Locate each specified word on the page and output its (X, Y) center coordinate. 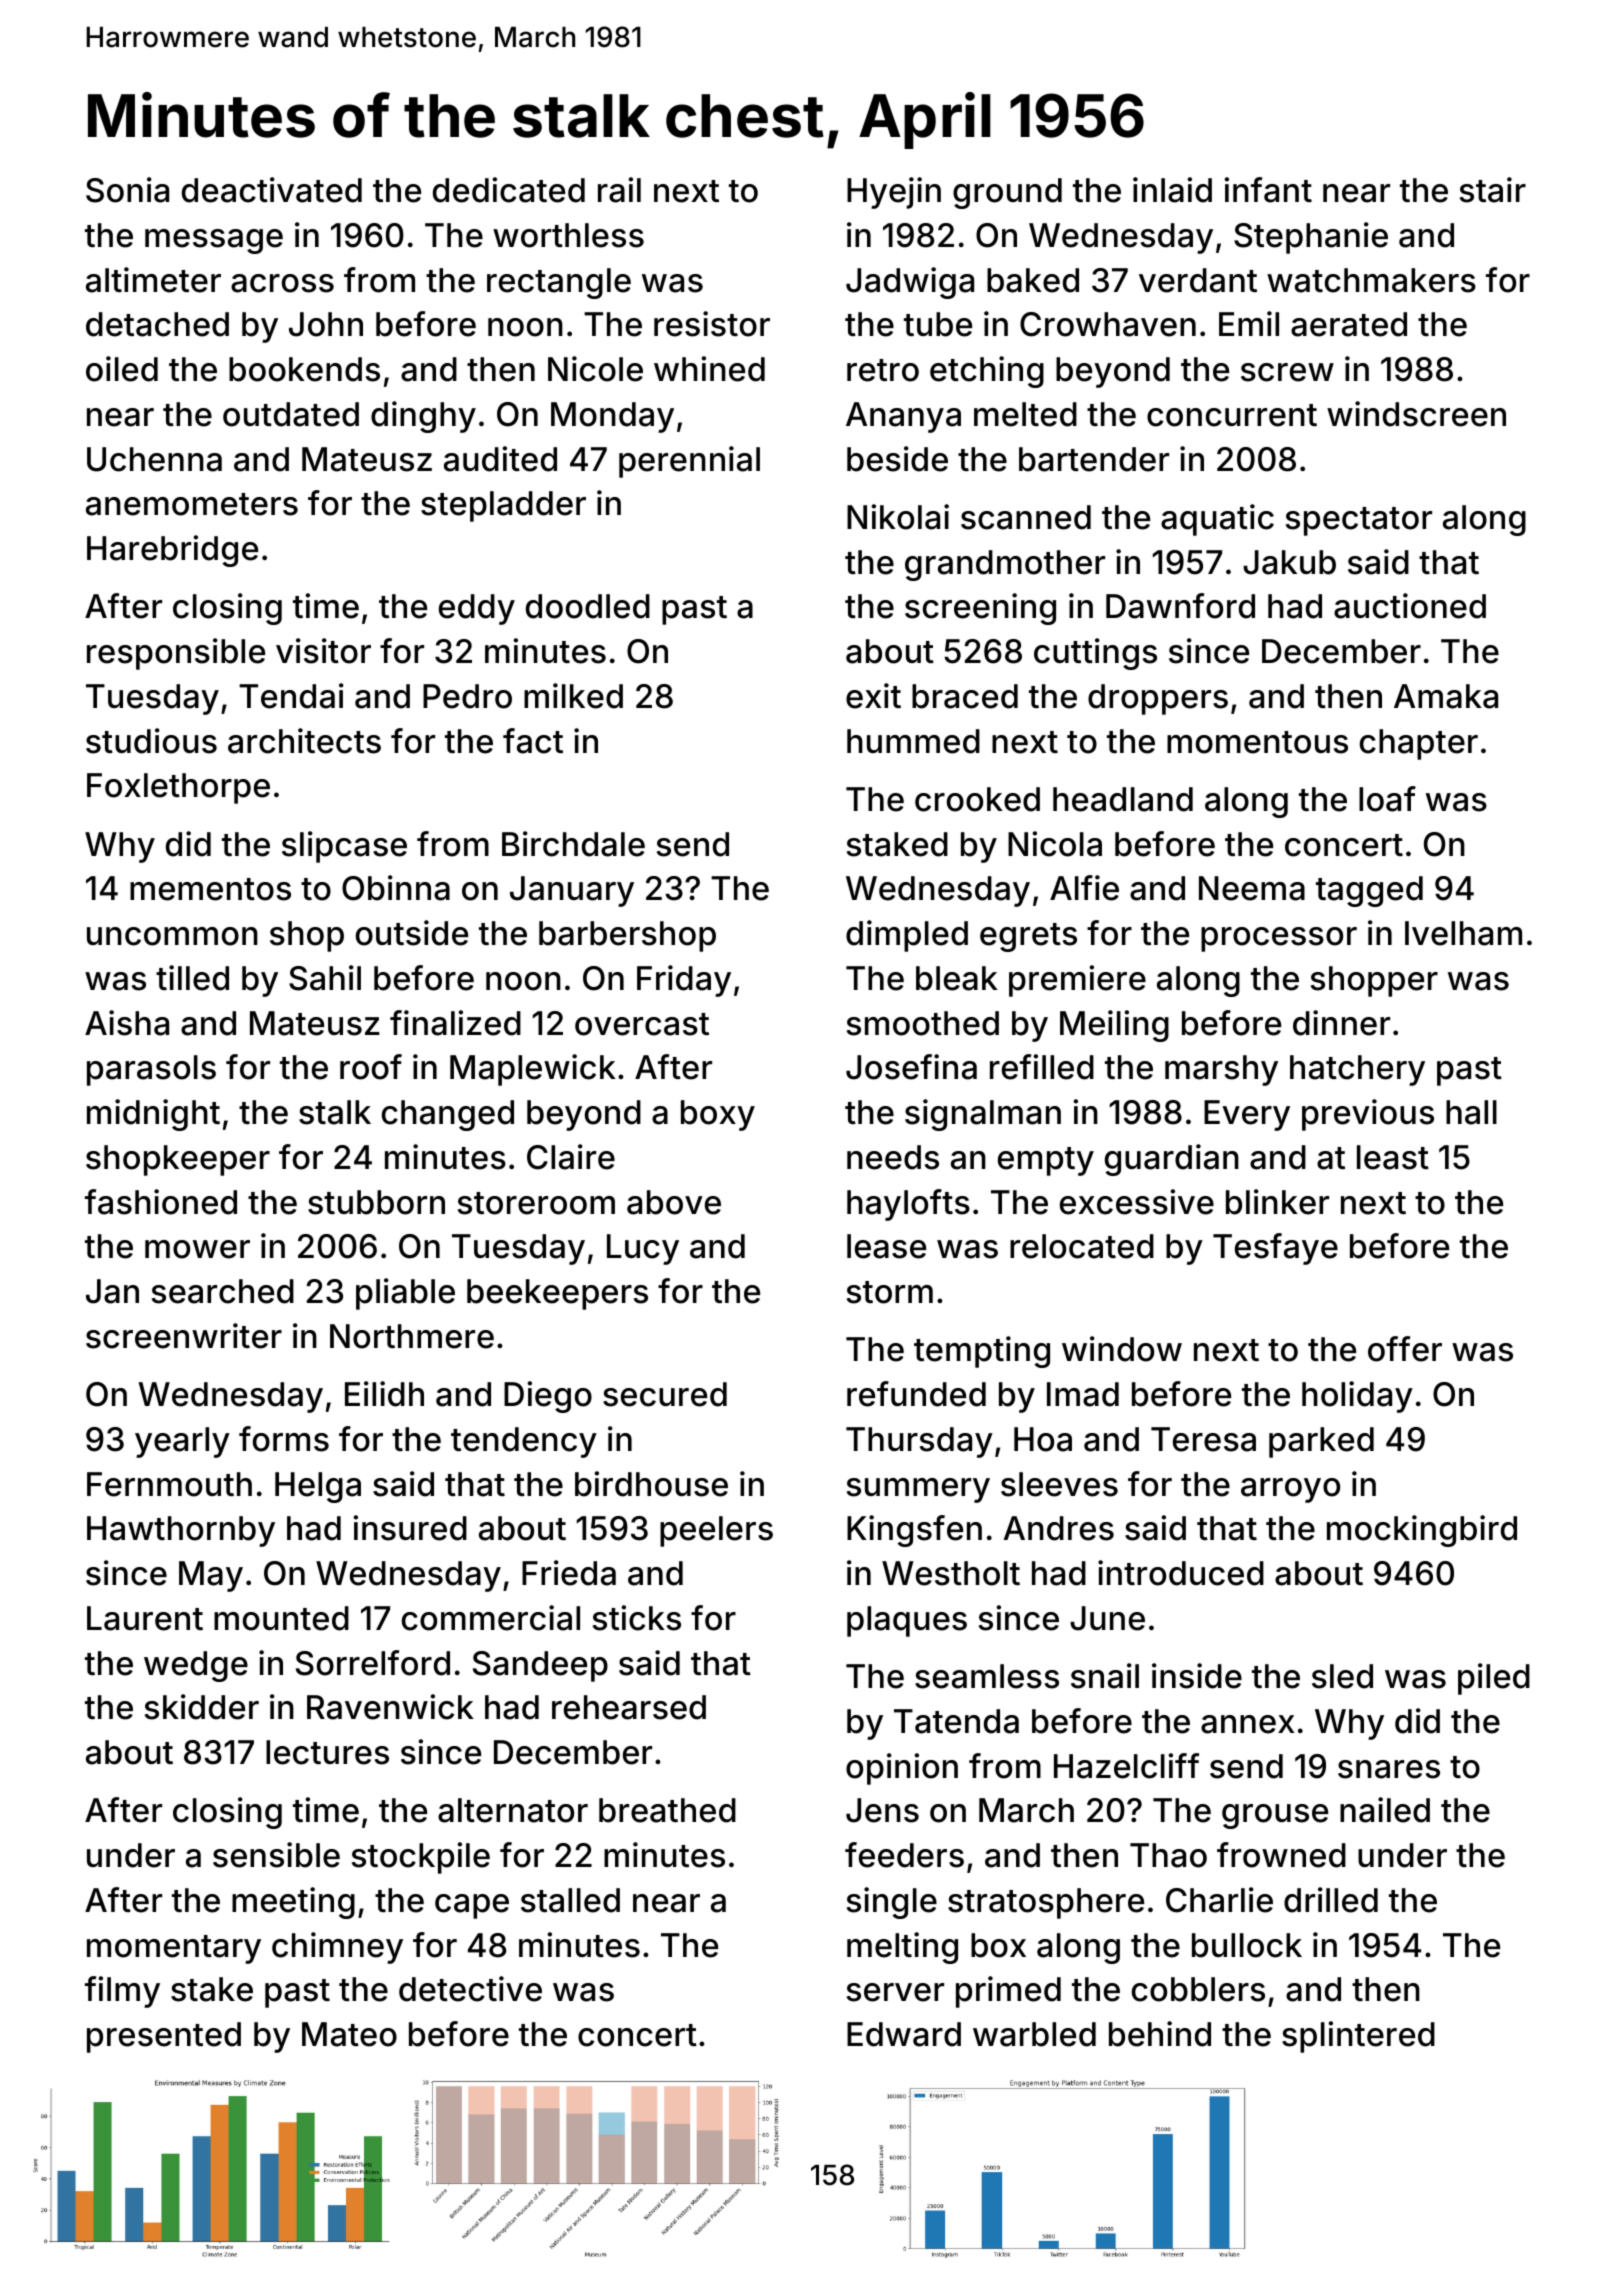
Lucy (643, 1249)
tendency (524, 1442)
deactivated (272, 190)
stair (1493, 190)
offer (1405, 1349)
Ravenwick (390, 1707)
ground (1007, 193)
